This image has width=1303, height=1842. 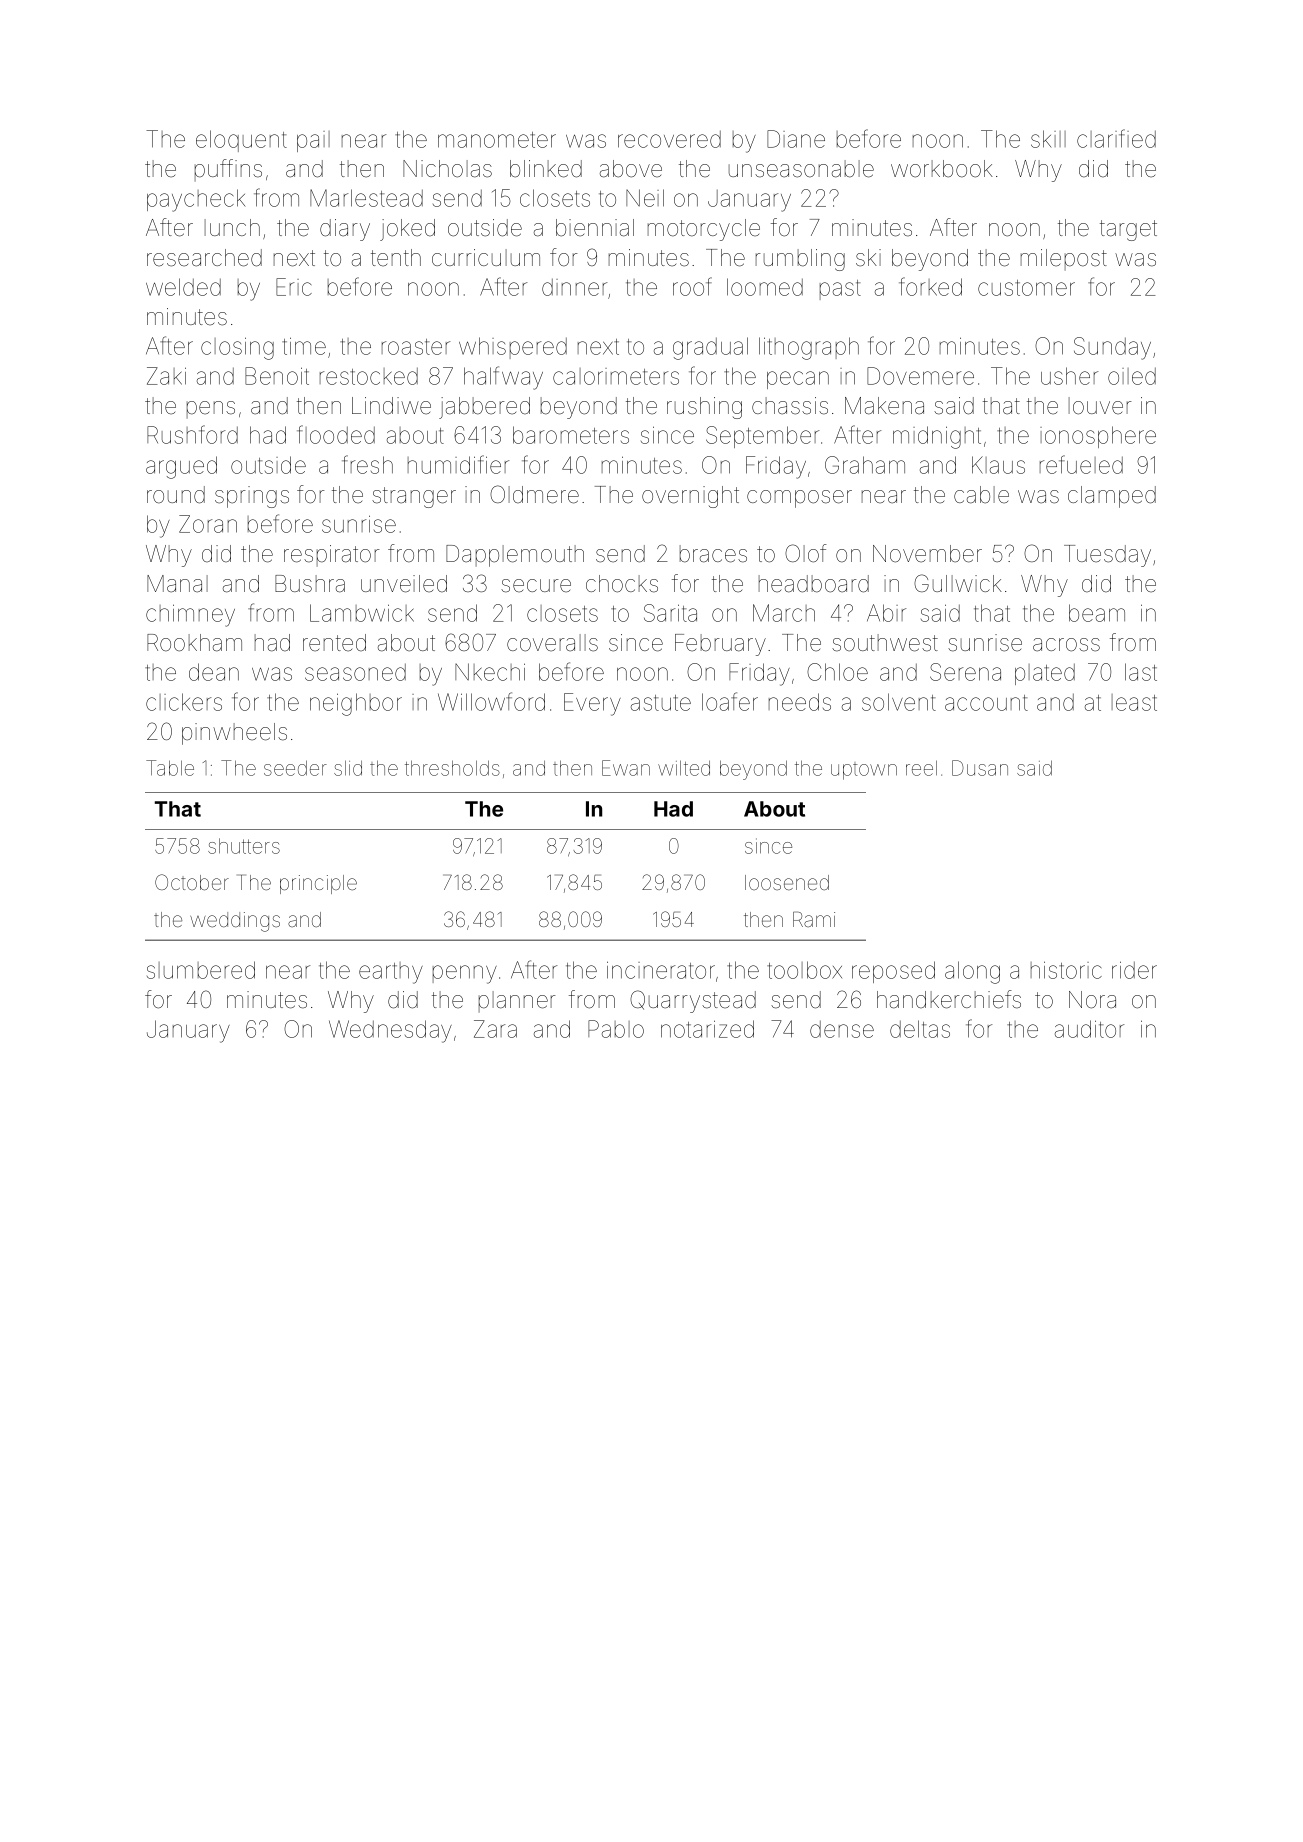 I want to click on tenth, so click(x=396, y=258).
